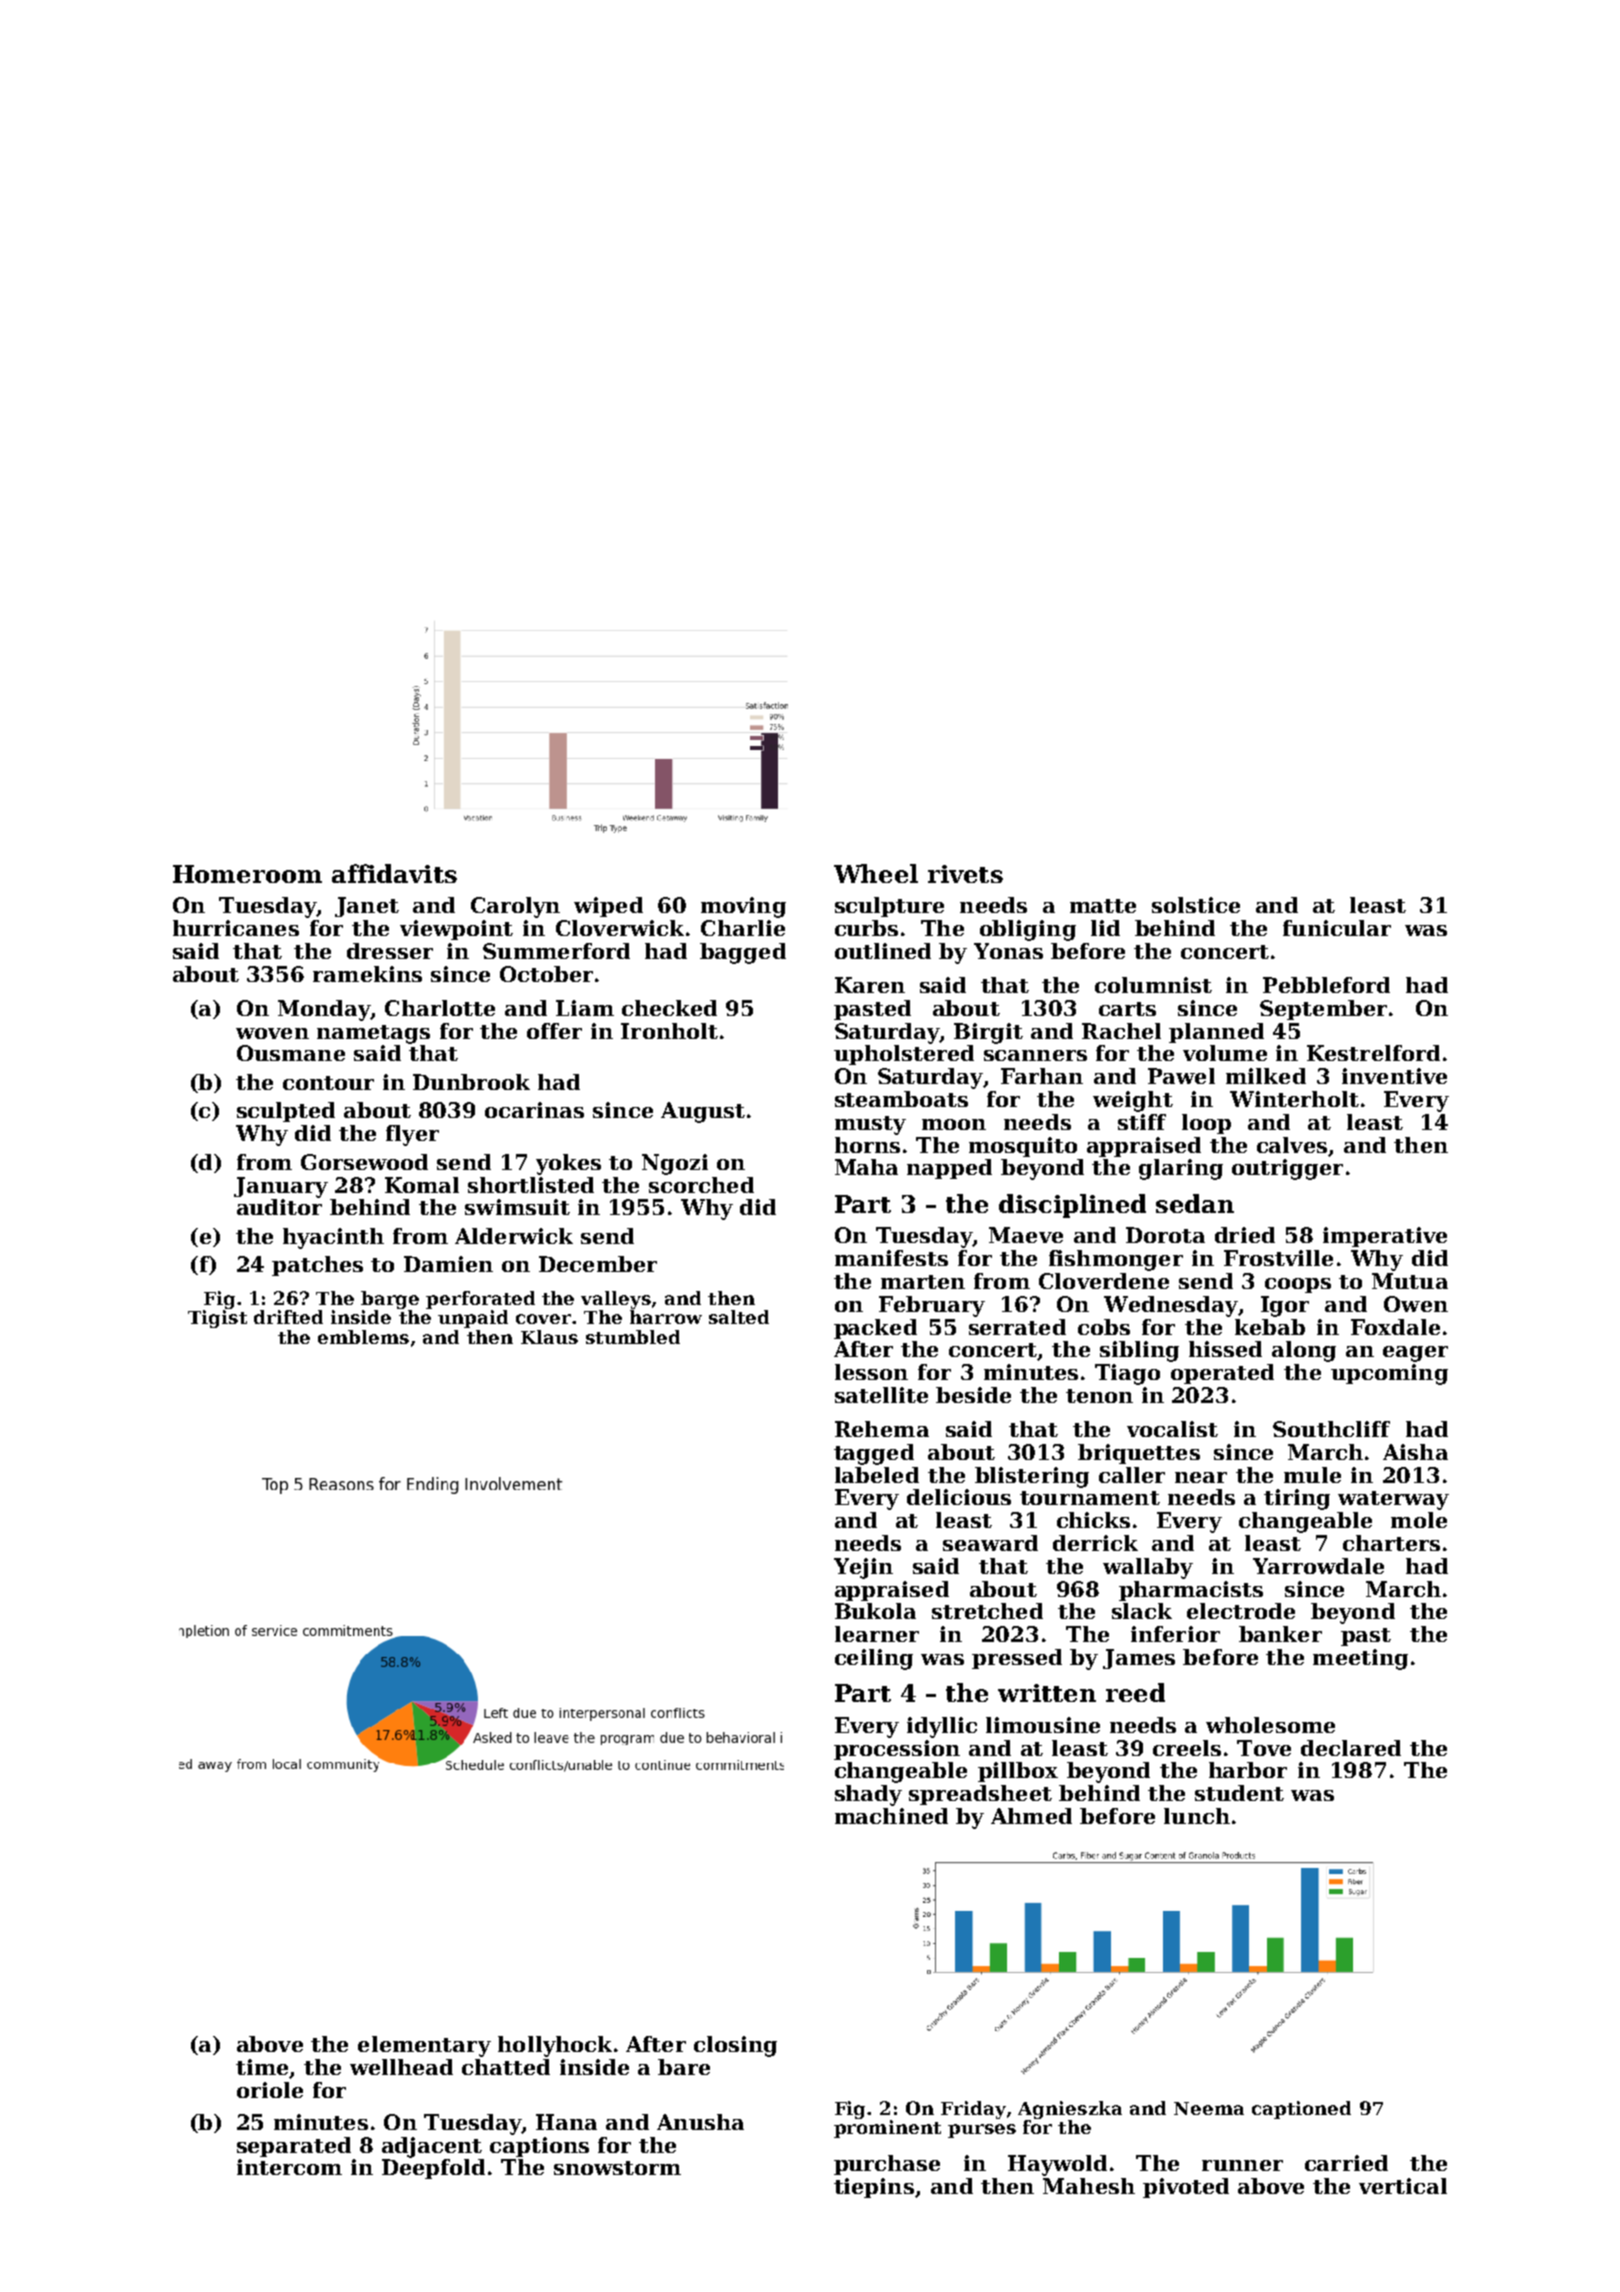  I want to click on Tigist, so click(217, 1319).
